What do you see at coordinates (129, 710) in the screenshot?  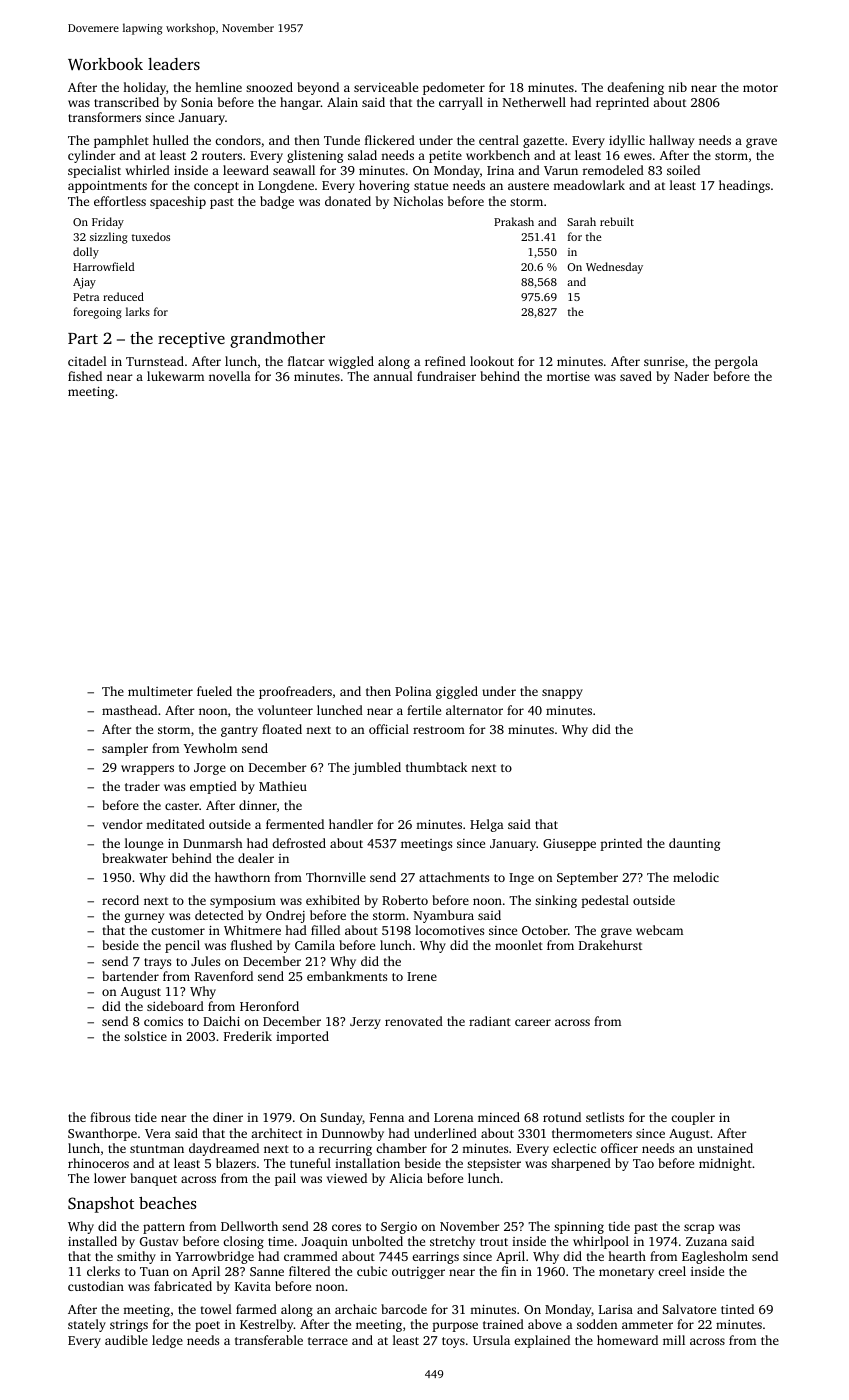 I see `masthead` at bounding box center [129, 710].
